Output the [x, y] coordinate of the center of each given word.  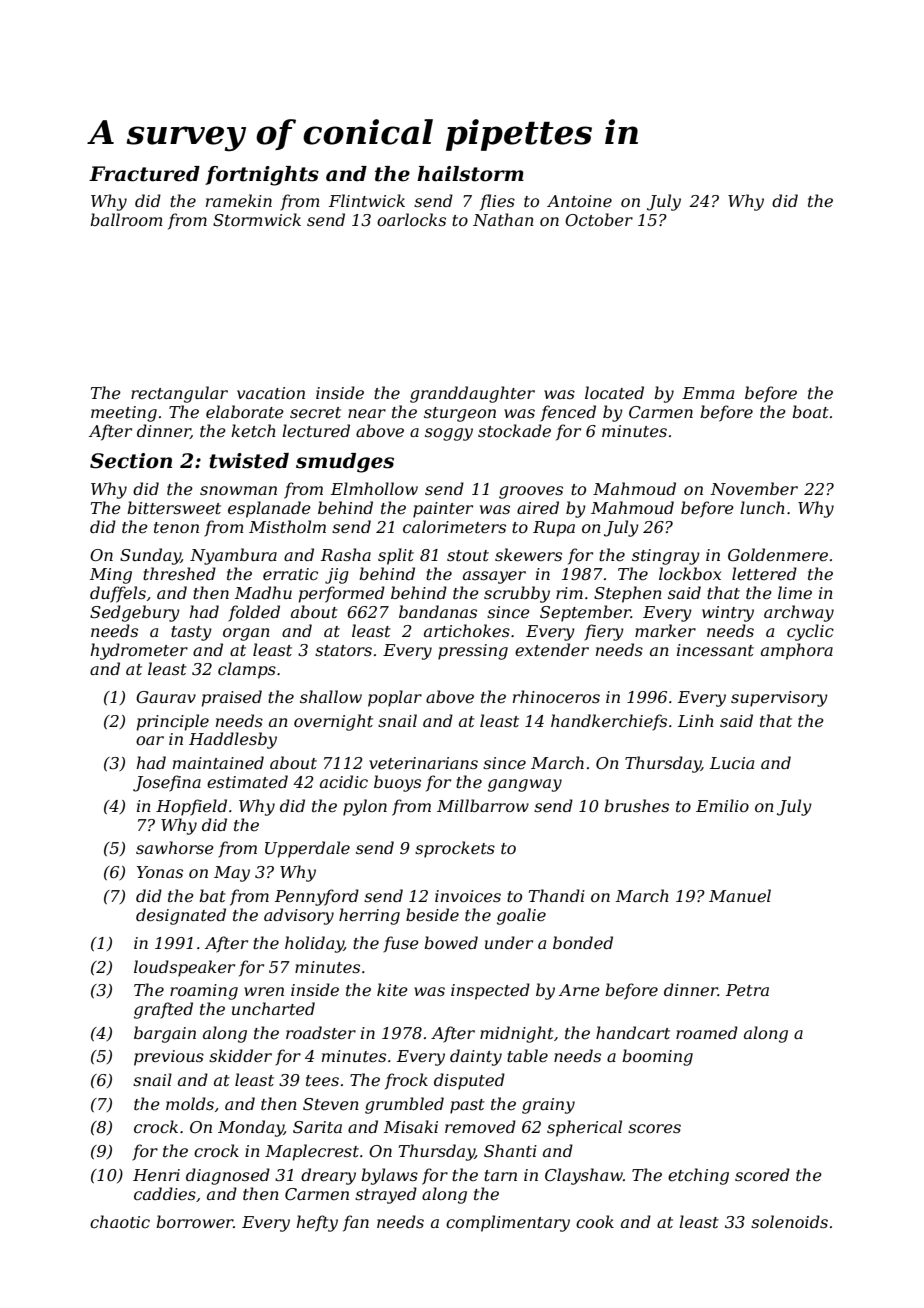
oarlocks [411, 219]
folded [254, 613]
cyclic [810, 632]
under [509, 942]
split [396, 556]
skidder [240, 1055]
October [599, 219]
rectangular [179, 394]
